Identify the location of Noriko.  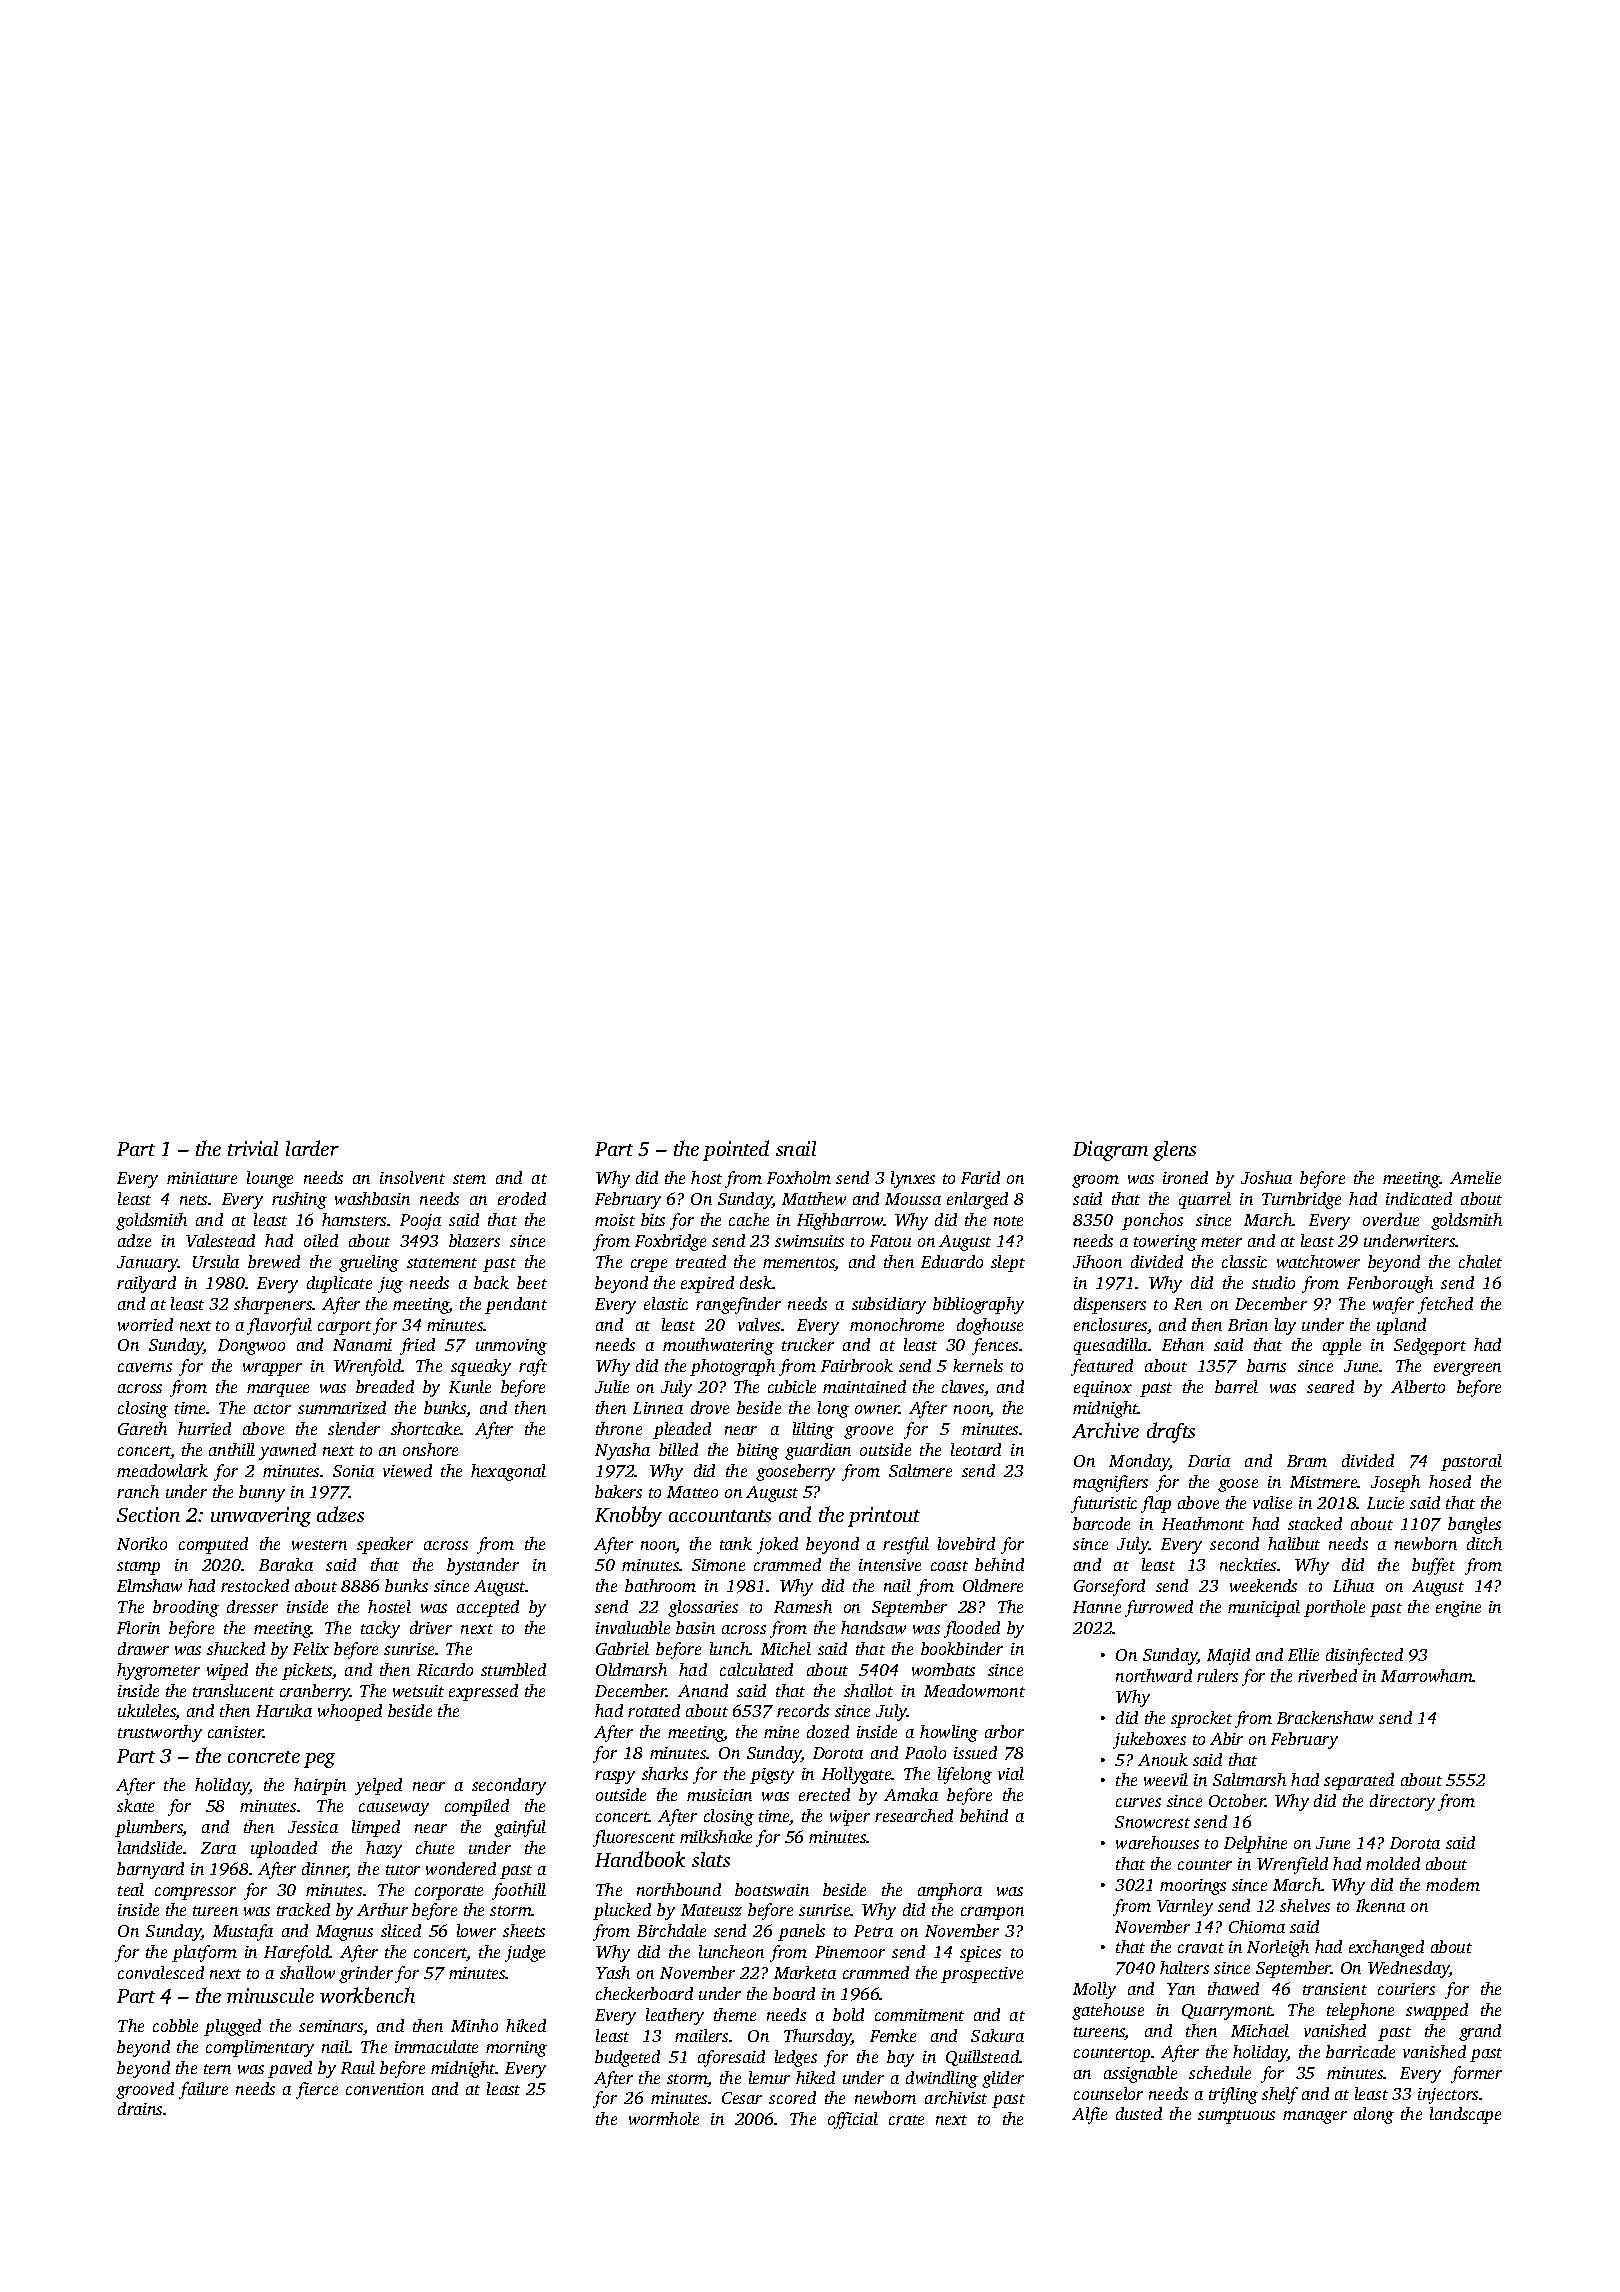
(142, 1543).
